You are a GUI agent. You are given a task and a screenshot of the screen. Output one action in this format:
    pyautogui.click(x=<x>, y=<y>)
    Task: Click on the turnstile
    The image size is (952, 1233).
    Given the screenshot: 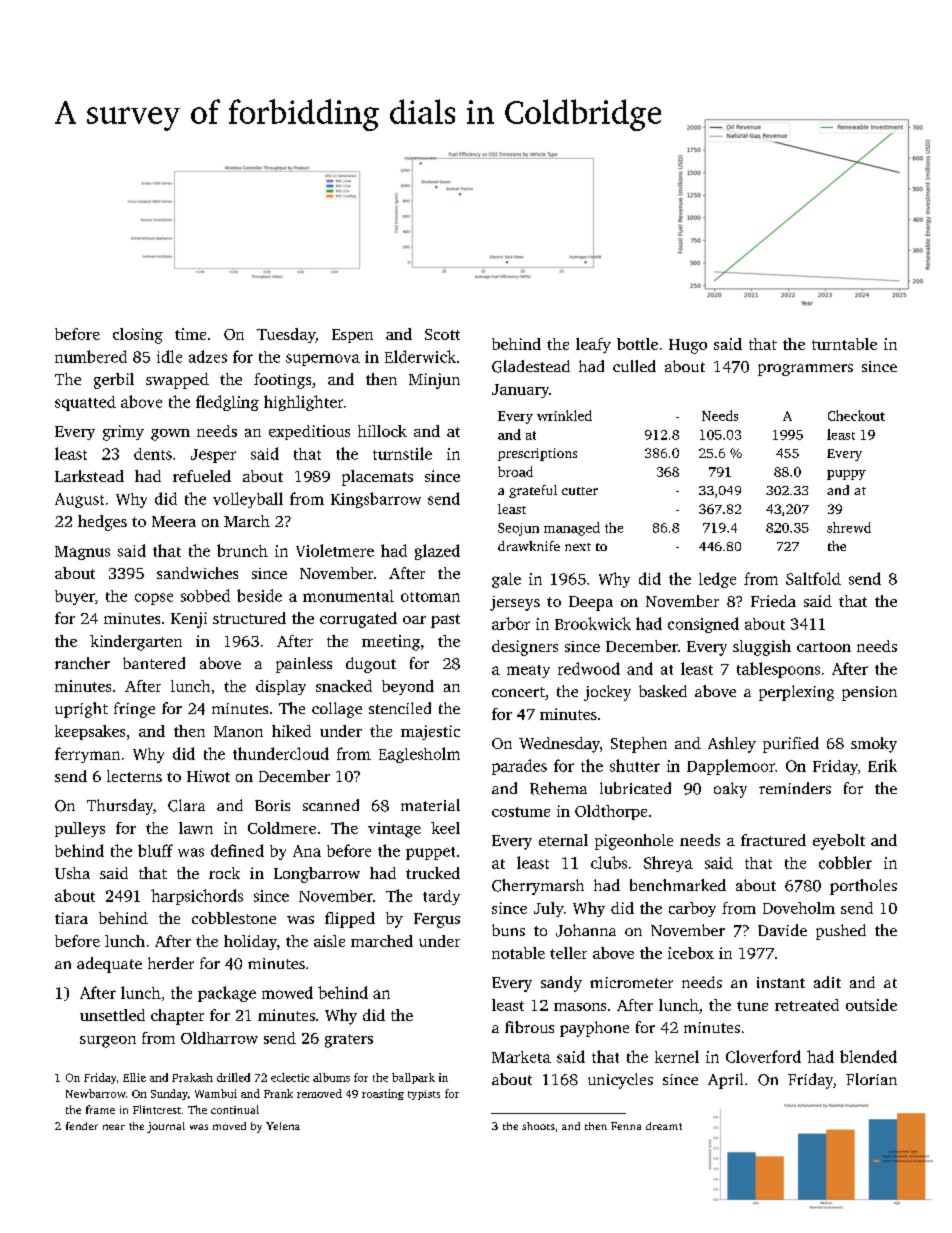 What is the action you would take?
    pyautogui.click(x=402, y=453)
